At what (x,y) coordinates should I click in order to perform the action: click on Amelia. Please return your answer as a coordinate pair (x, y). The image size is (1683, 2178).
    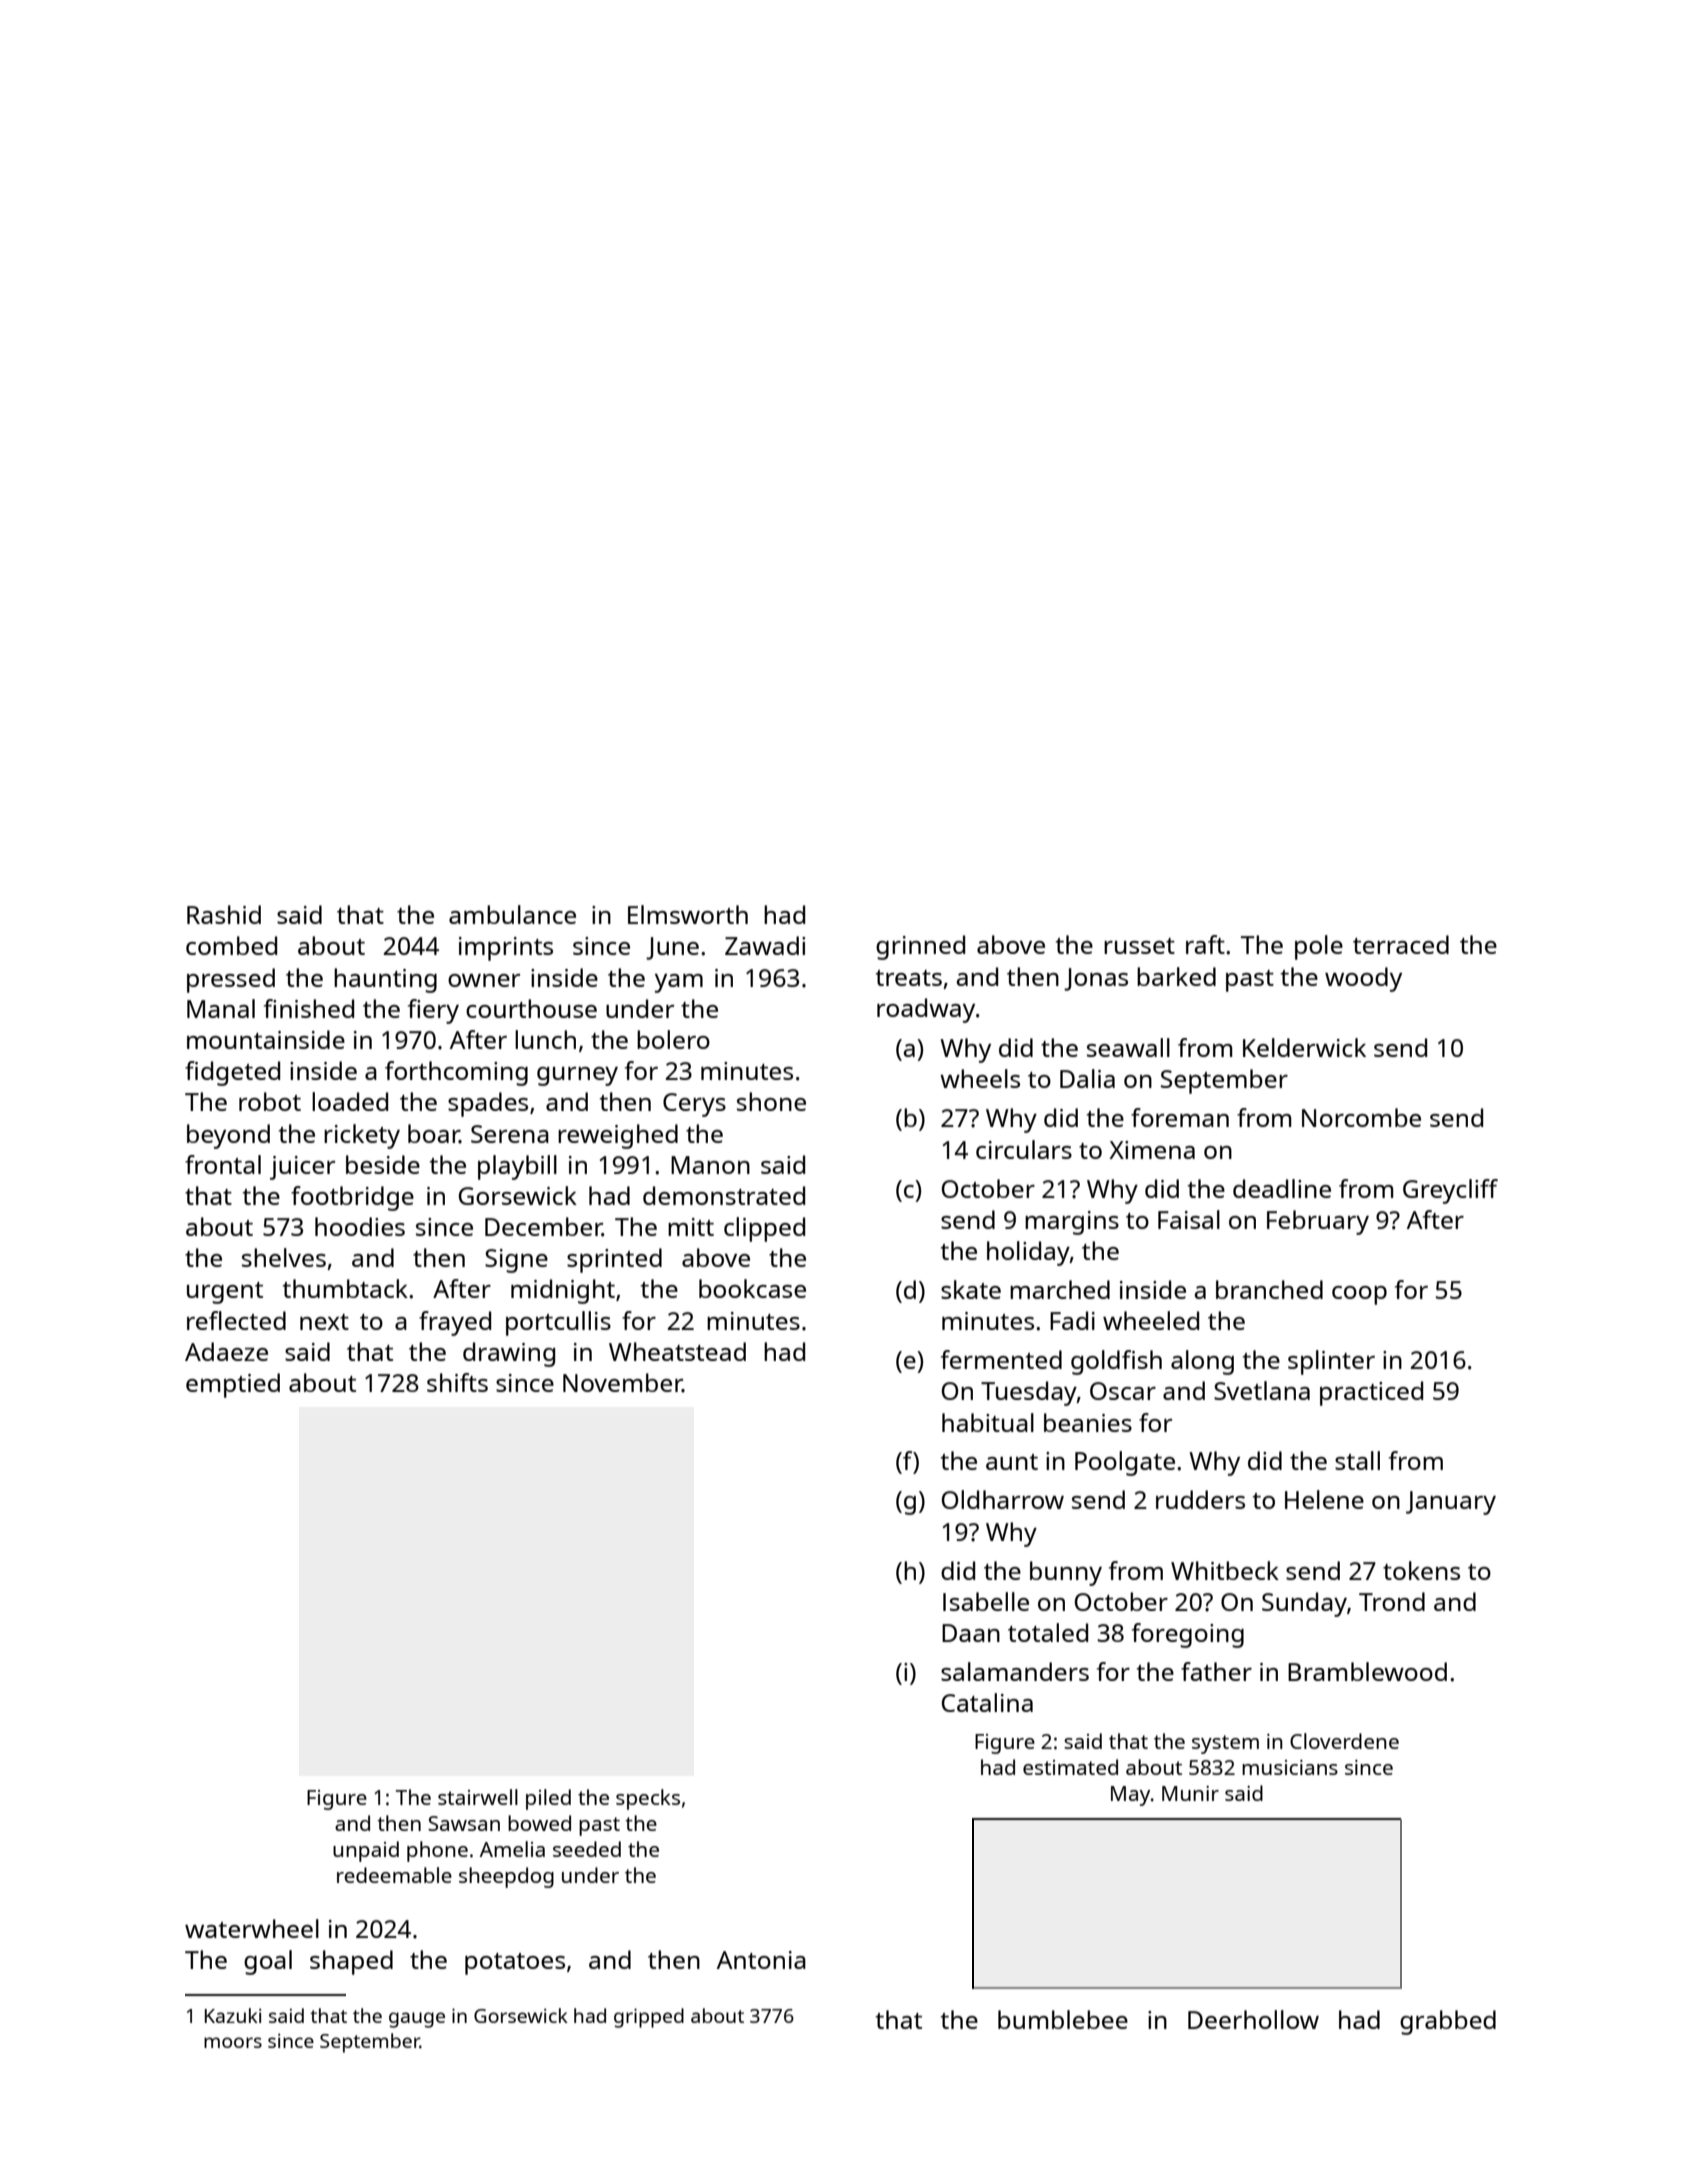
    Looking at the image, I should click on (512, 1849).
